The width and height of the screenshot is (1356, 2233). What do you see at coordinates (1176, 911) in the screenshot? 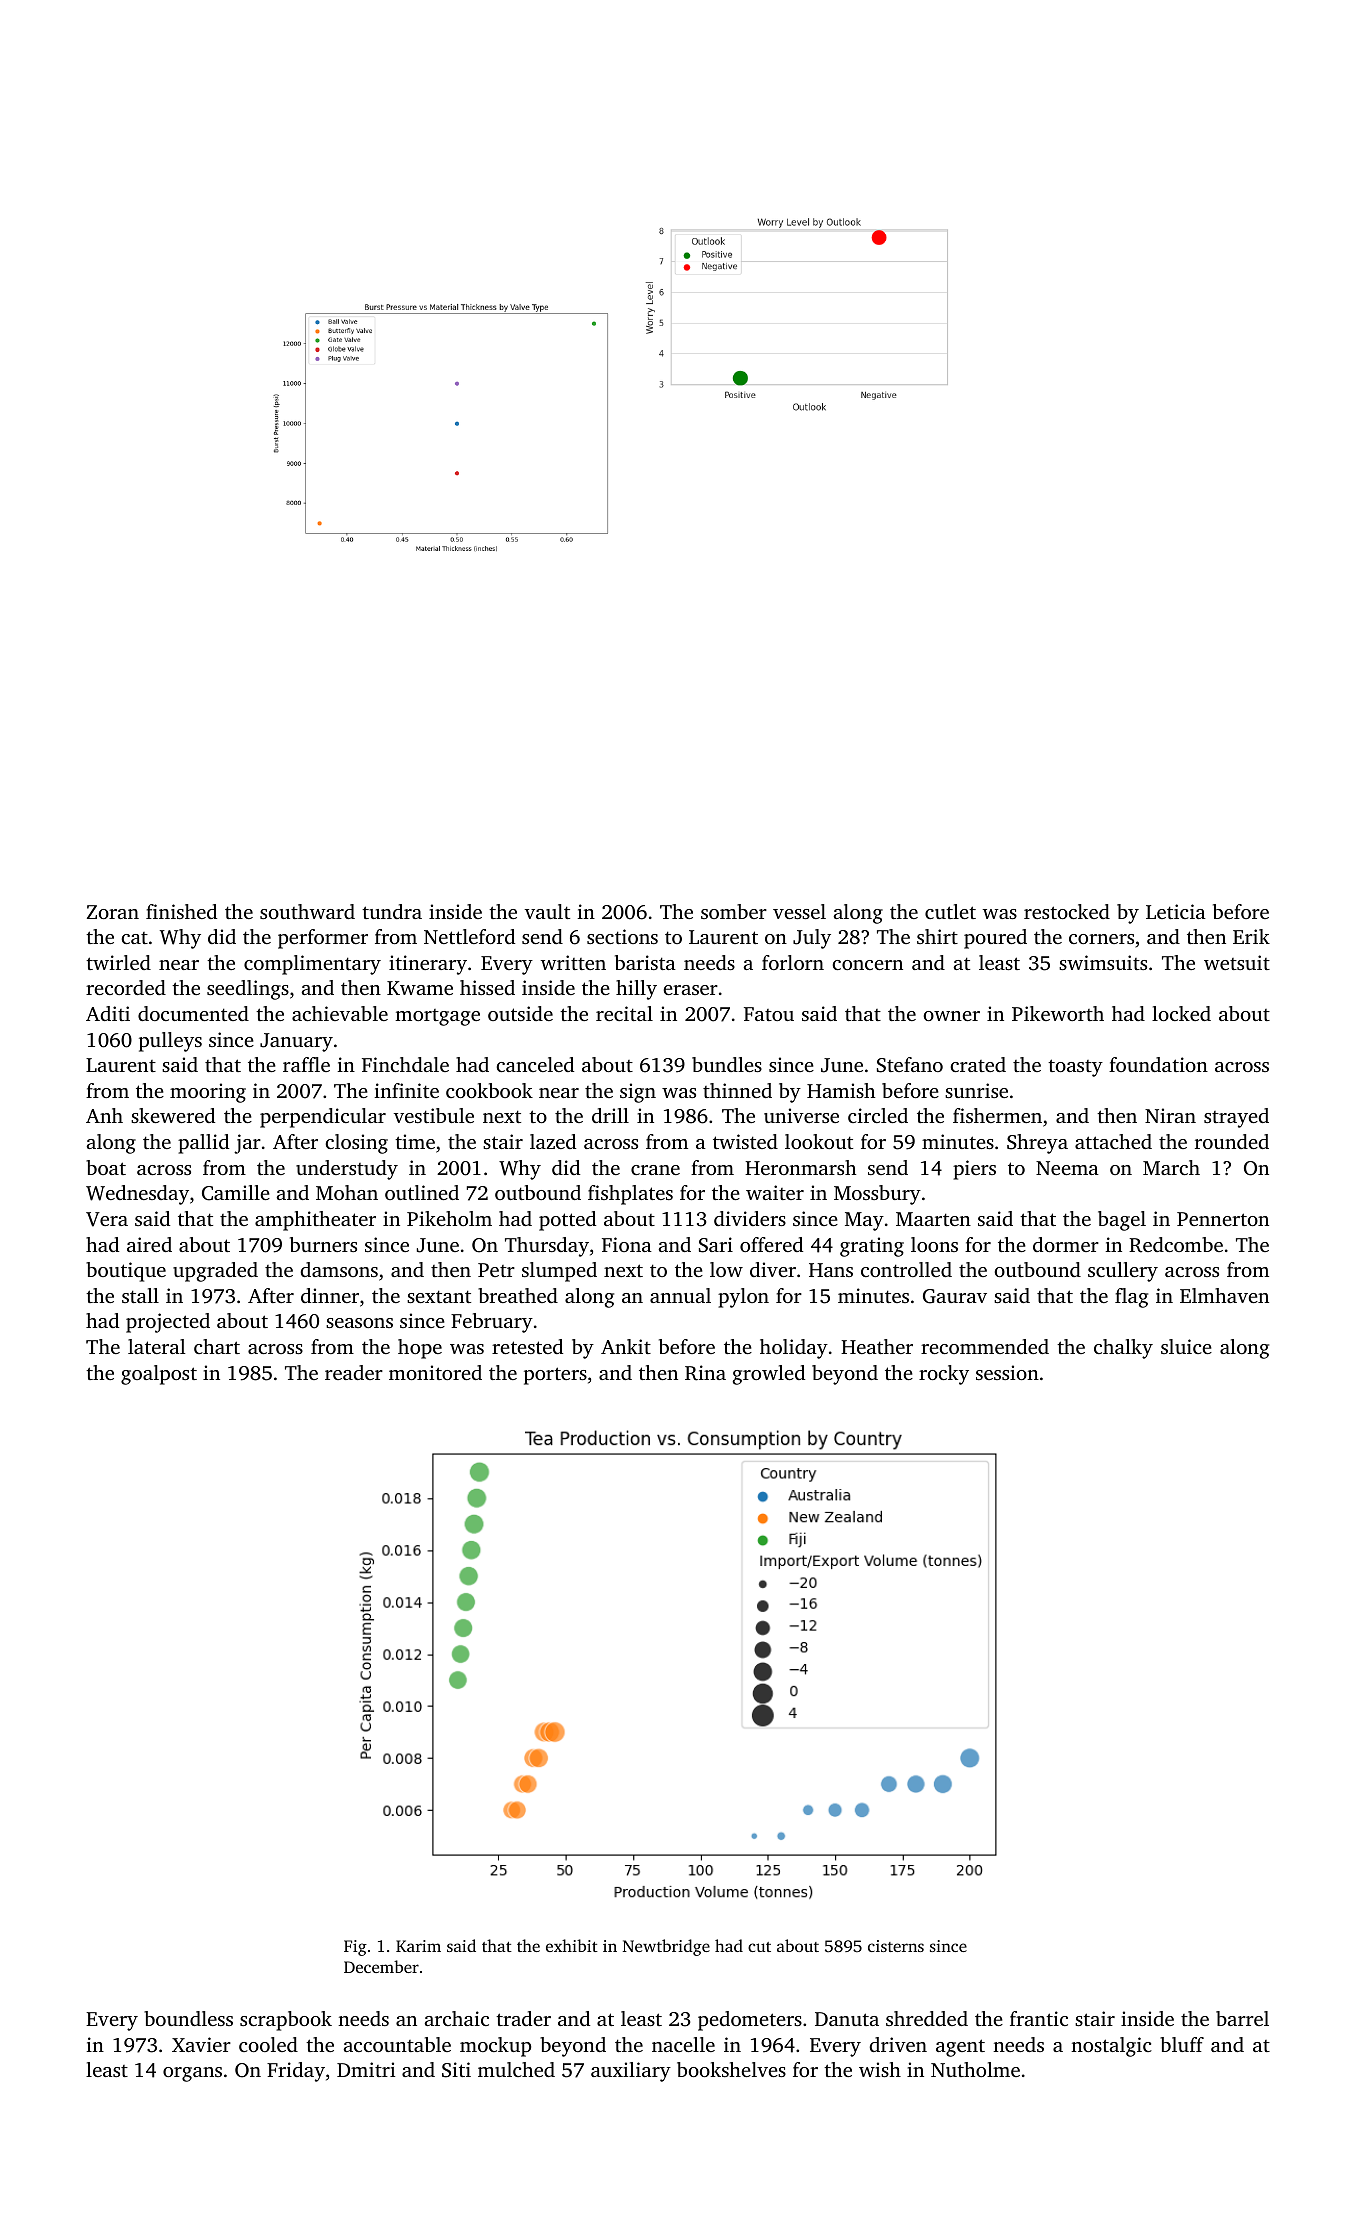
I see `Leticia` at bounding box center [1176, 911].
